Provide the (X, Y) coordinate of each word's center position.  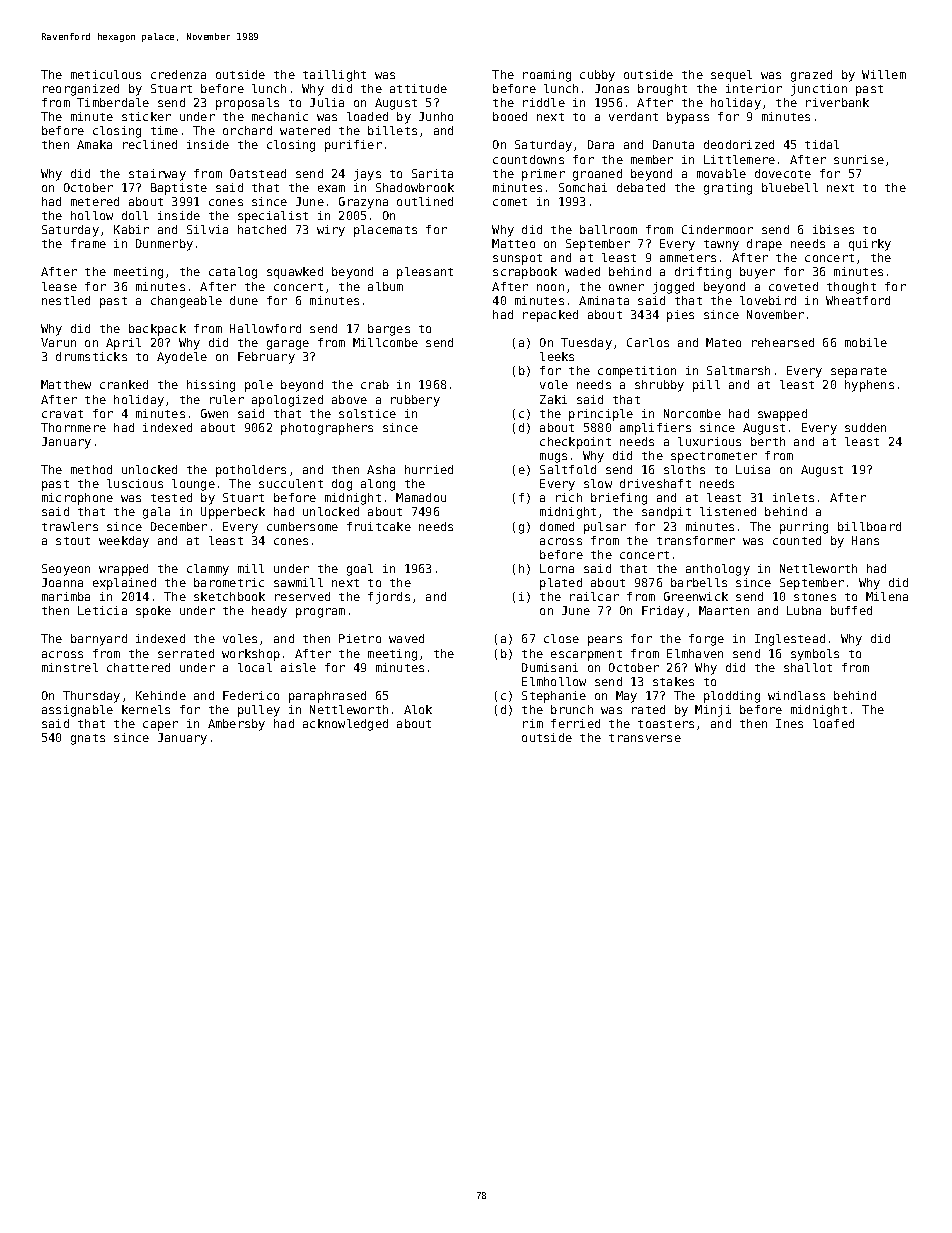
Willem (884, 74)
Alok (418, 709)
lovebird (768, 300)
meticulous (106, 74)
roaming (547, 76)
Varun (58, 342)
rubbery (415, 401)
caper (160, 726)
